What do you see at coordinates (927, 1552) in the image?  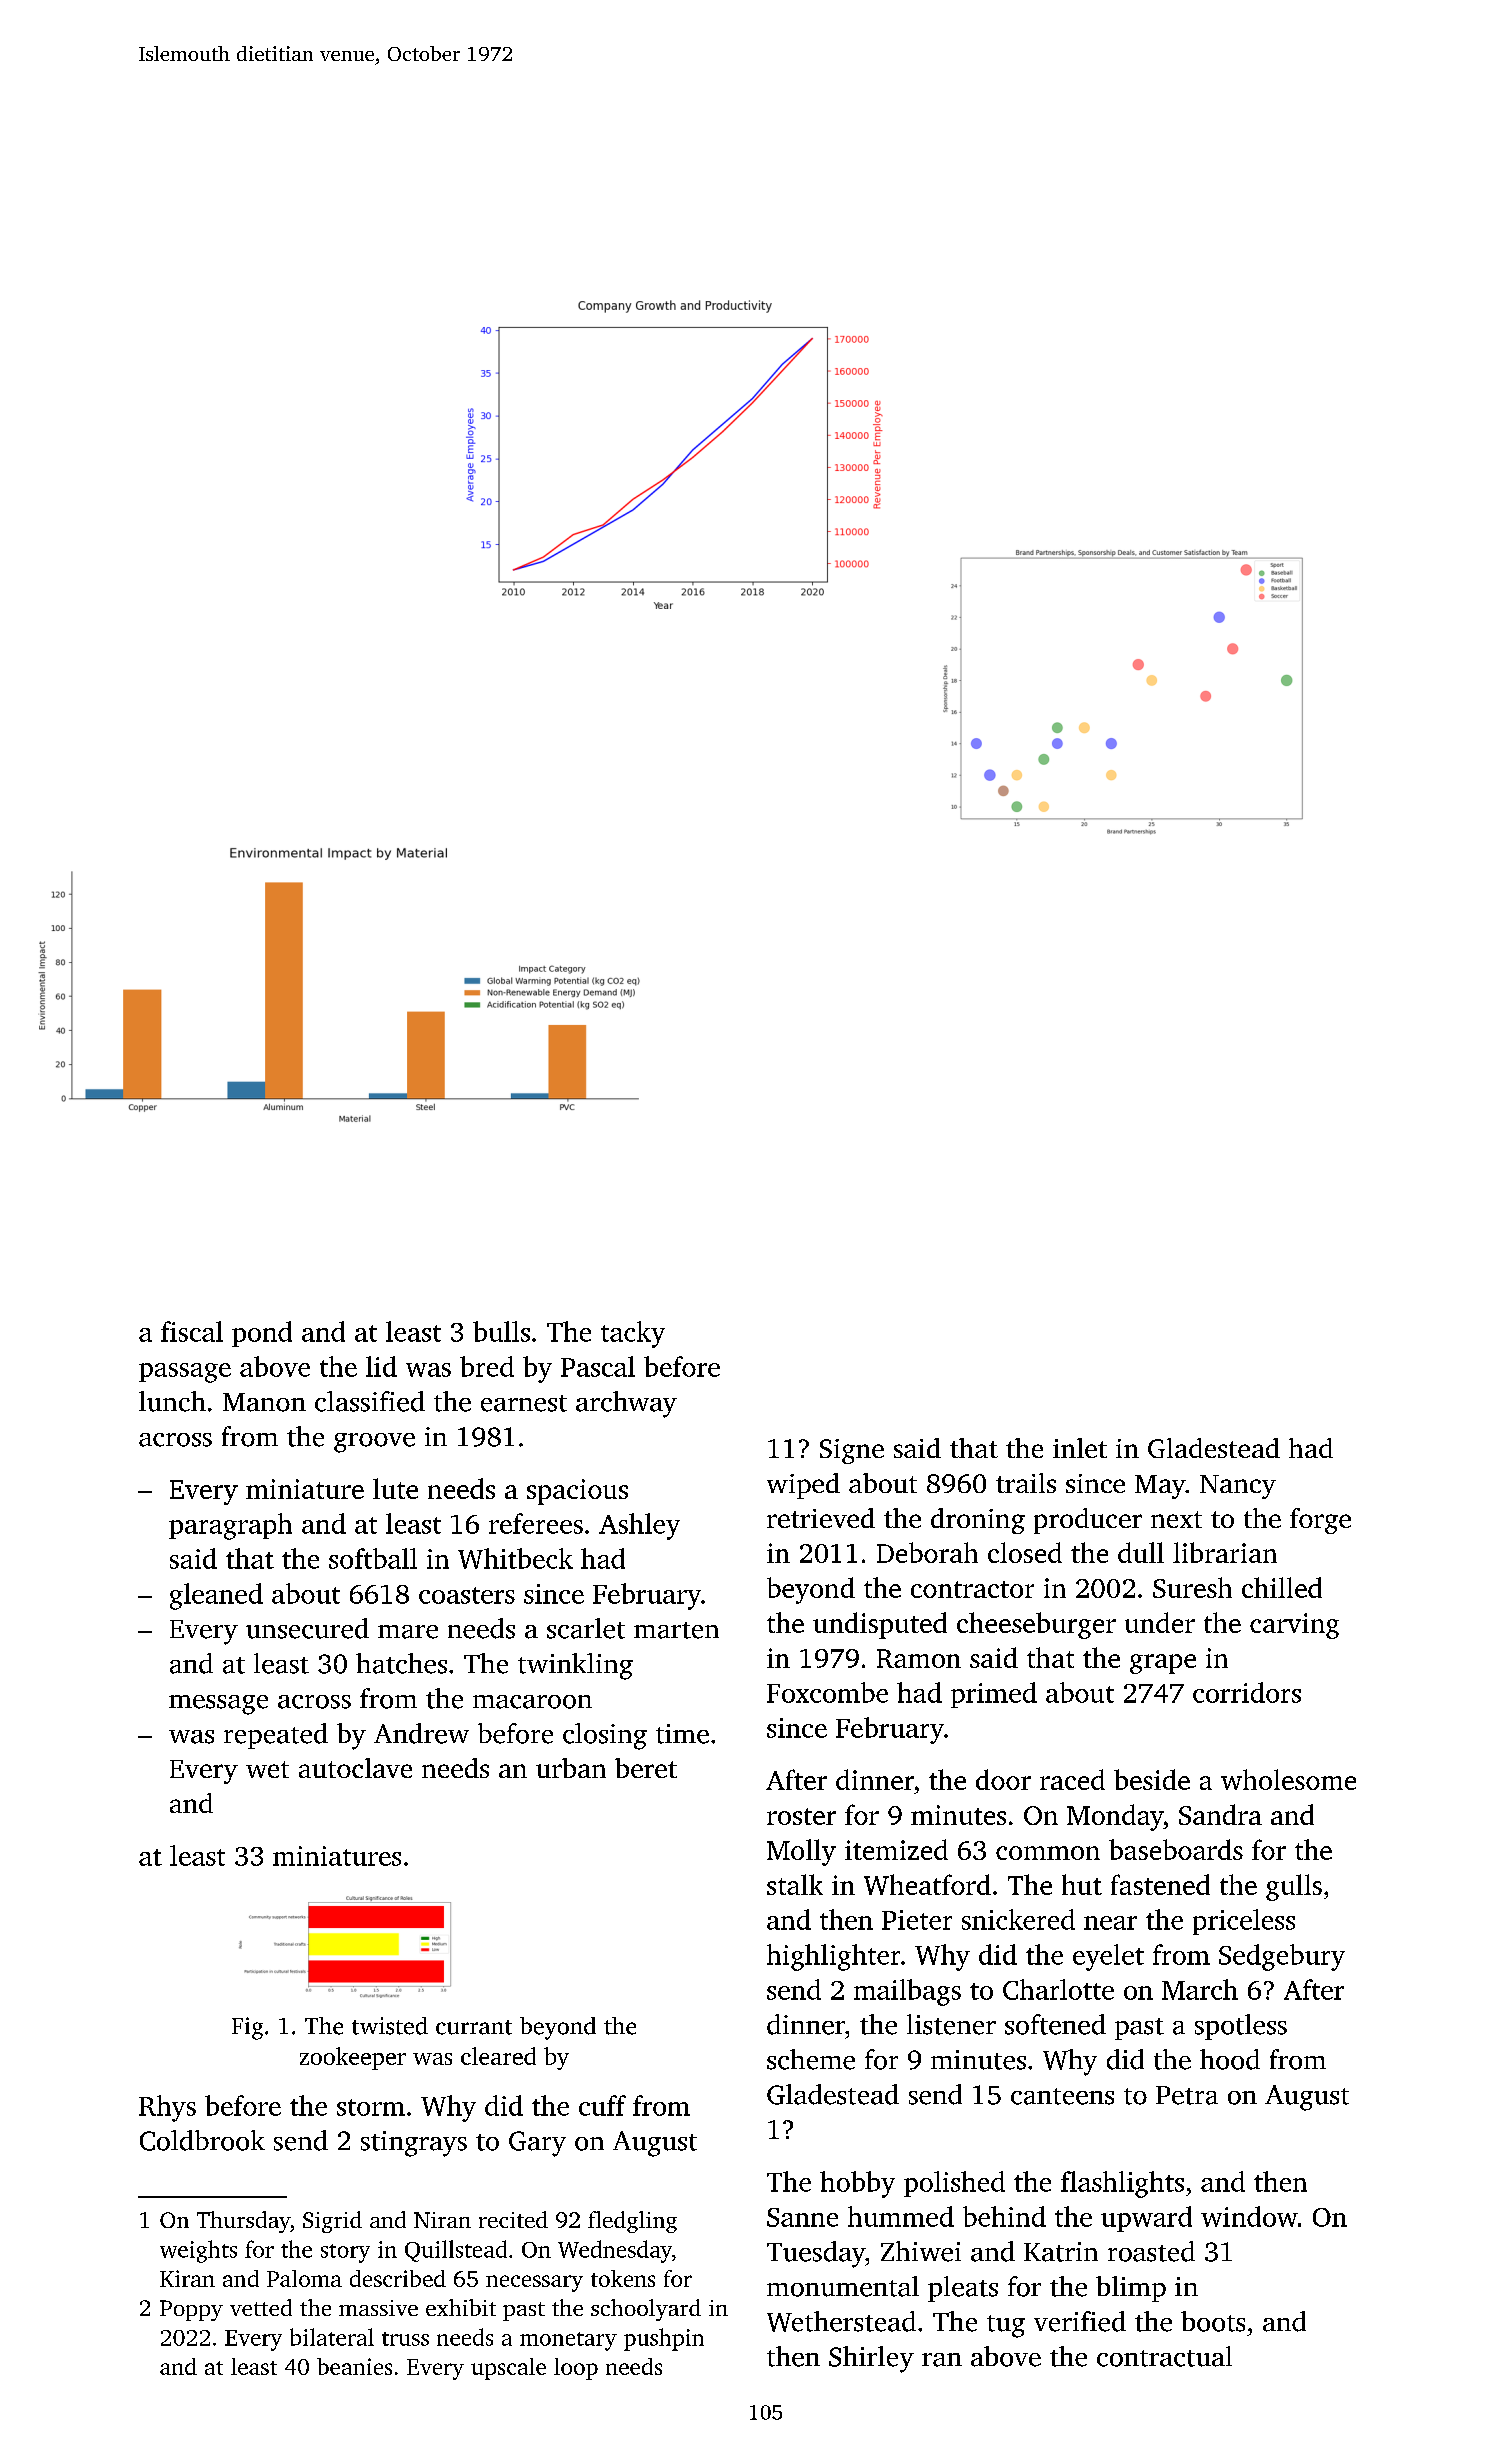 I see `Deborah` at bounding box center [927, 1552].
